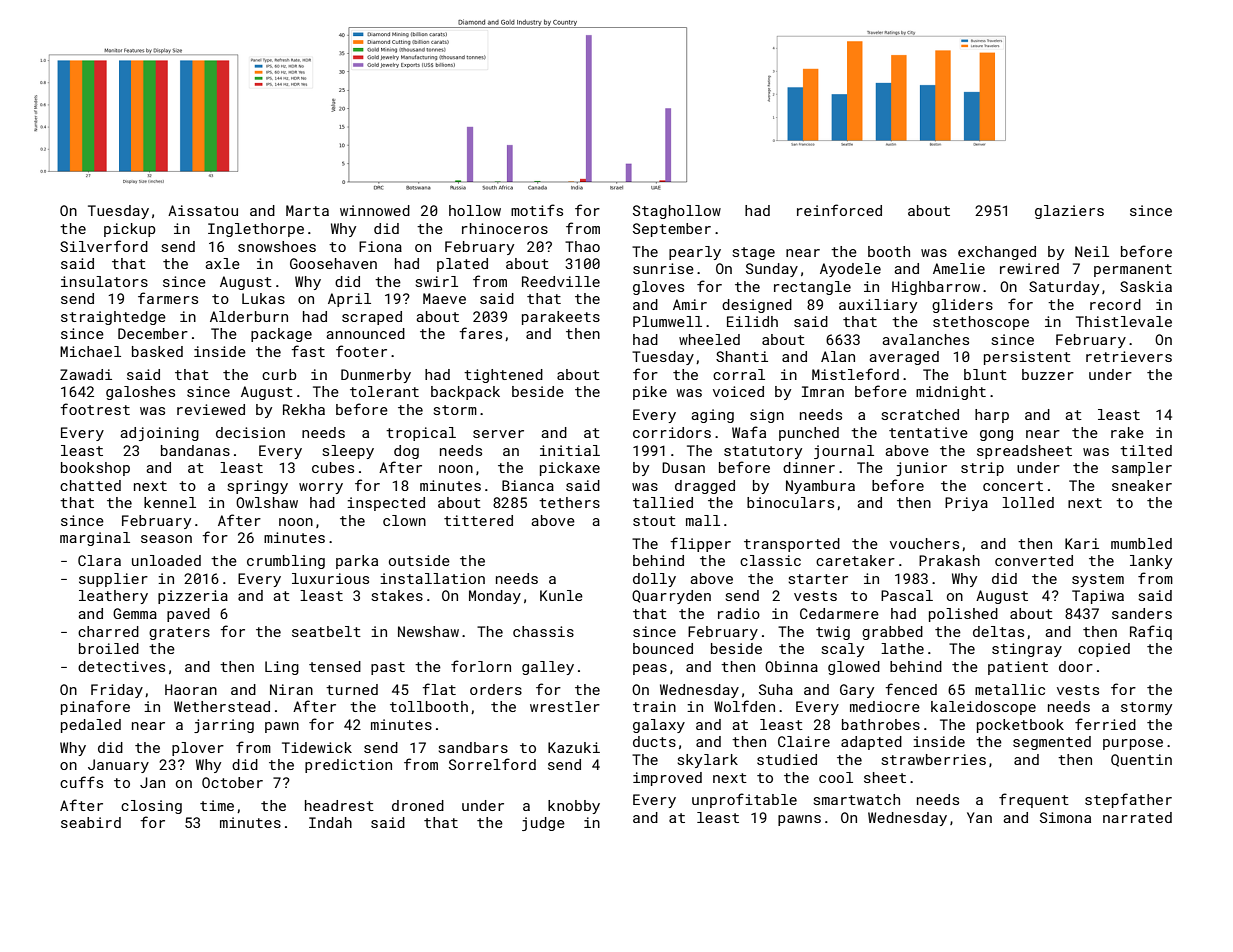  Describe the element at coordinates (104, 246) in the image. I see `Silverford` at that location.
